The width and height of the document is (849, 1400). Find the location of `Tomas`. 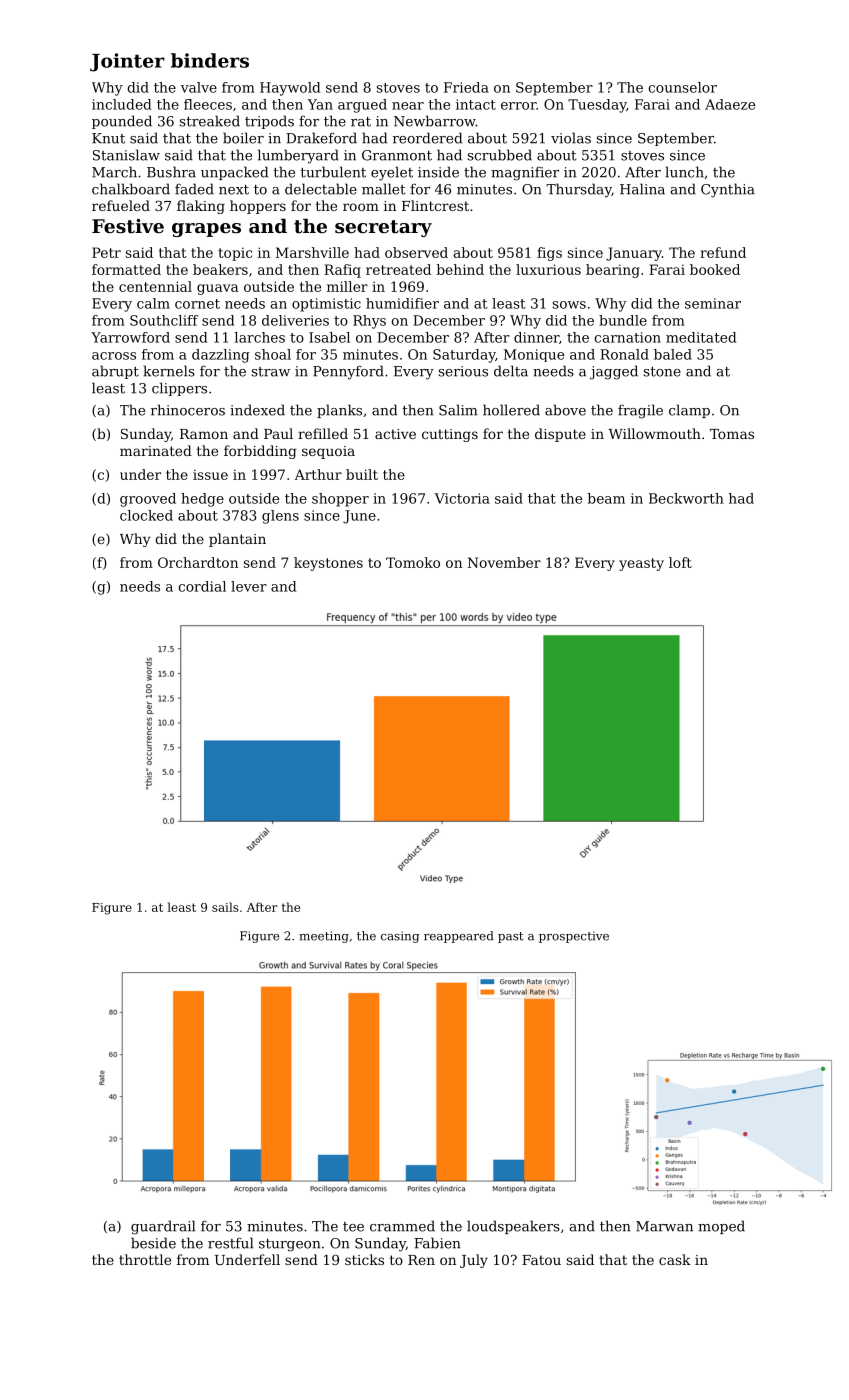

Tomas is located at coordinates (732, 434).
